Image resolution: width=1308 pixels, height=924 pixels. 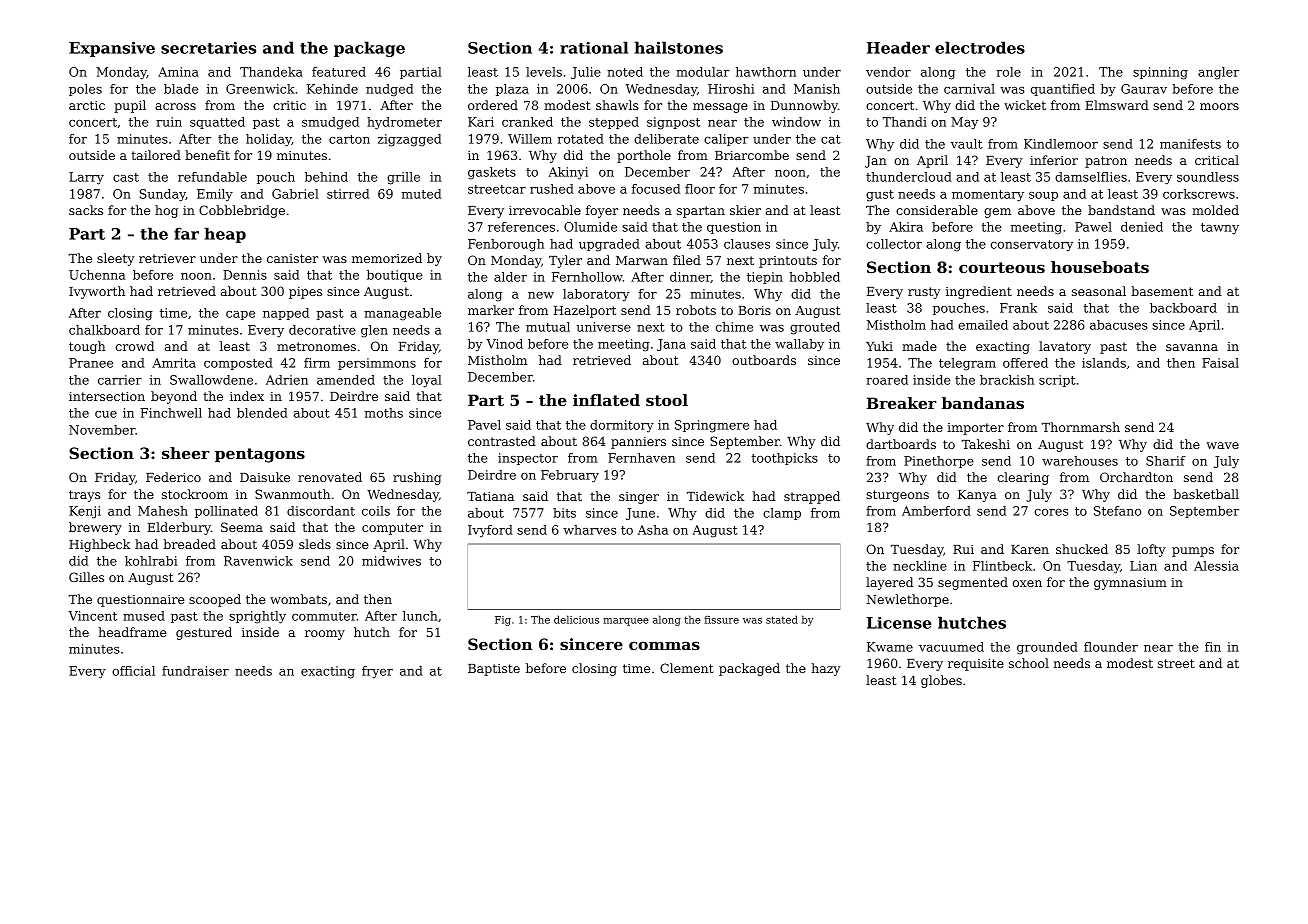 What do you see at coordinates (377, 672) in the screenshot?
I see `fryer` at bounding box center [377, 672].
